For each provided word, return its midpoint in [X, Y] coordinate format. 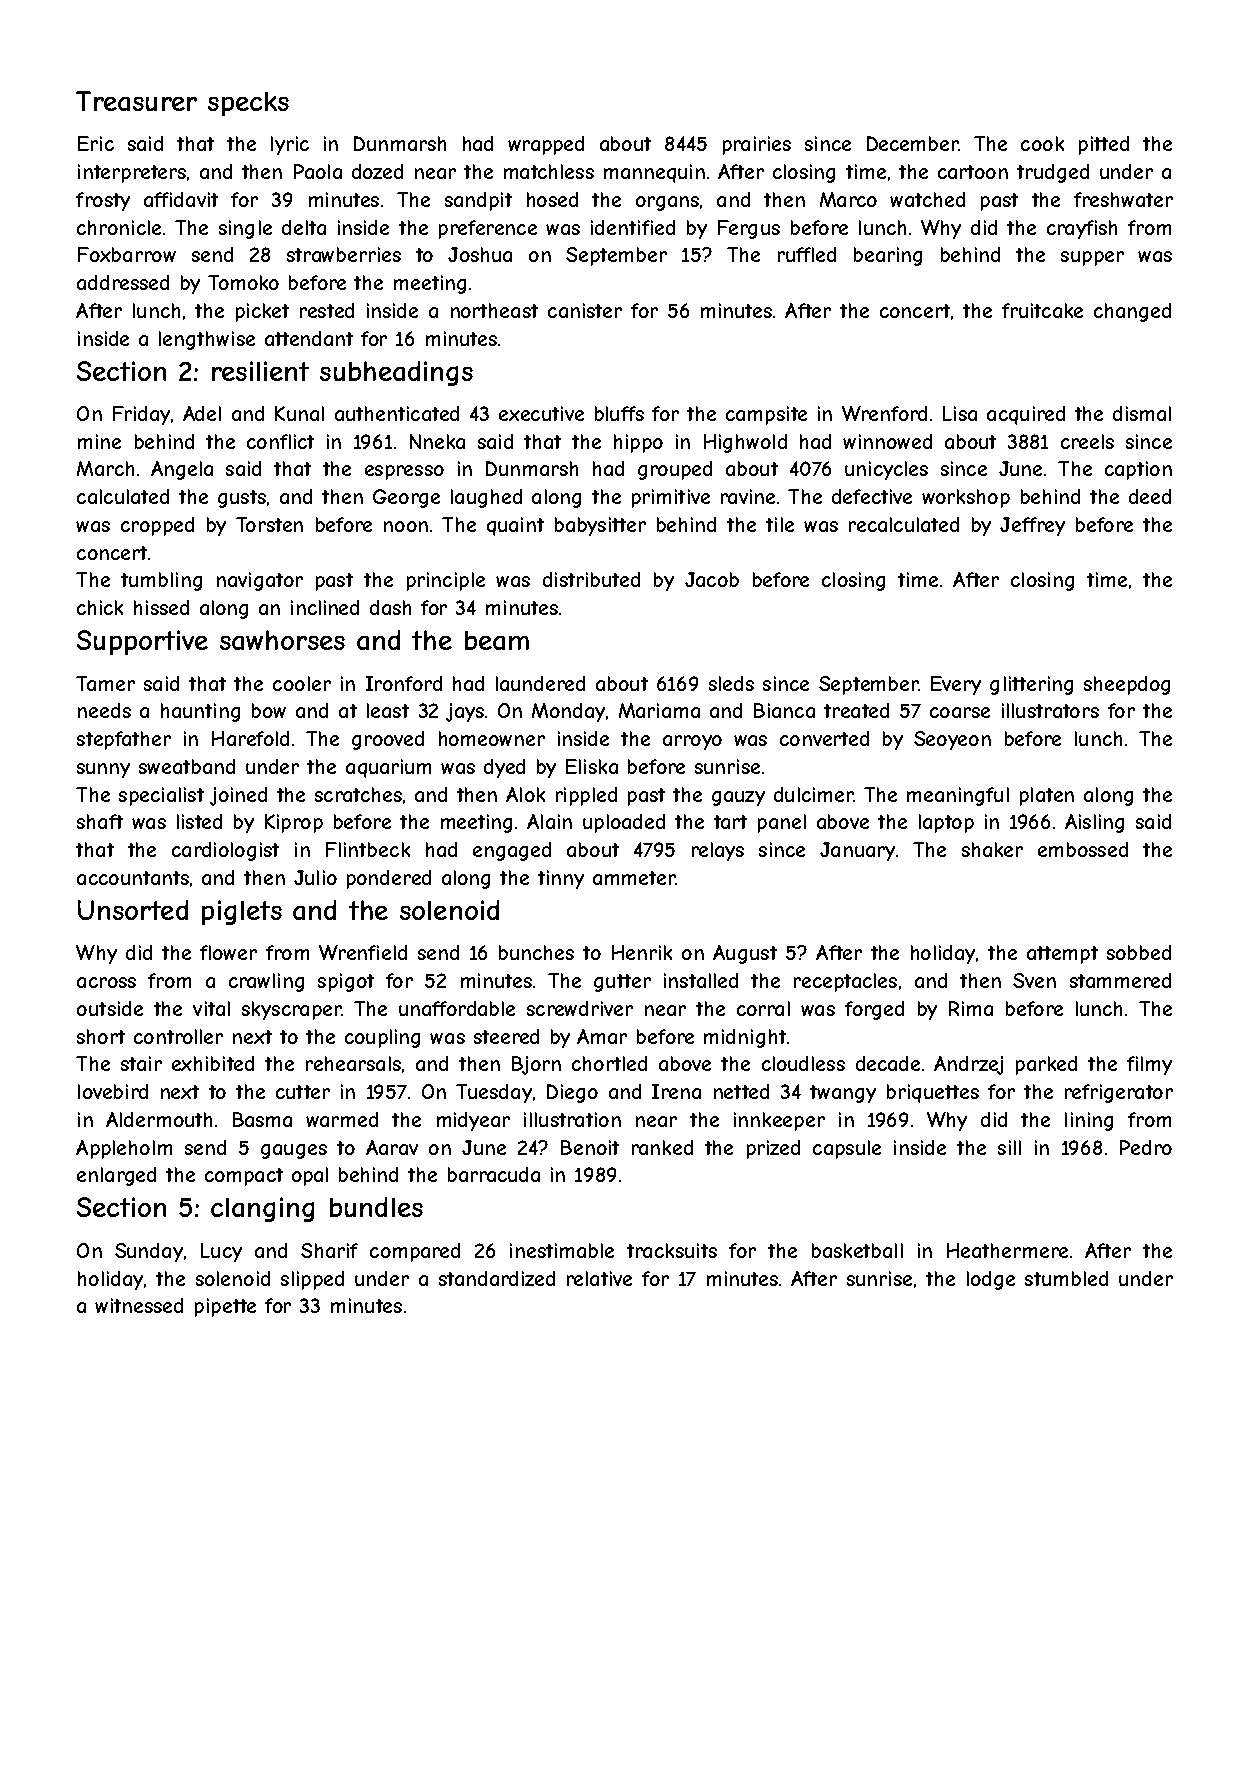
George [406, 498]
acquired [1026, 415]
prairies [757, 145]
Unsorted [133, 910]
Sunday [149, 1252]
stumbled [1066, 1278]
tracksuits [672, 1250]
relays [718, 851]
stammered [1120, 980]
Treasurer [136, 101]
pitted [1104, 145]
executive [541, 413]
